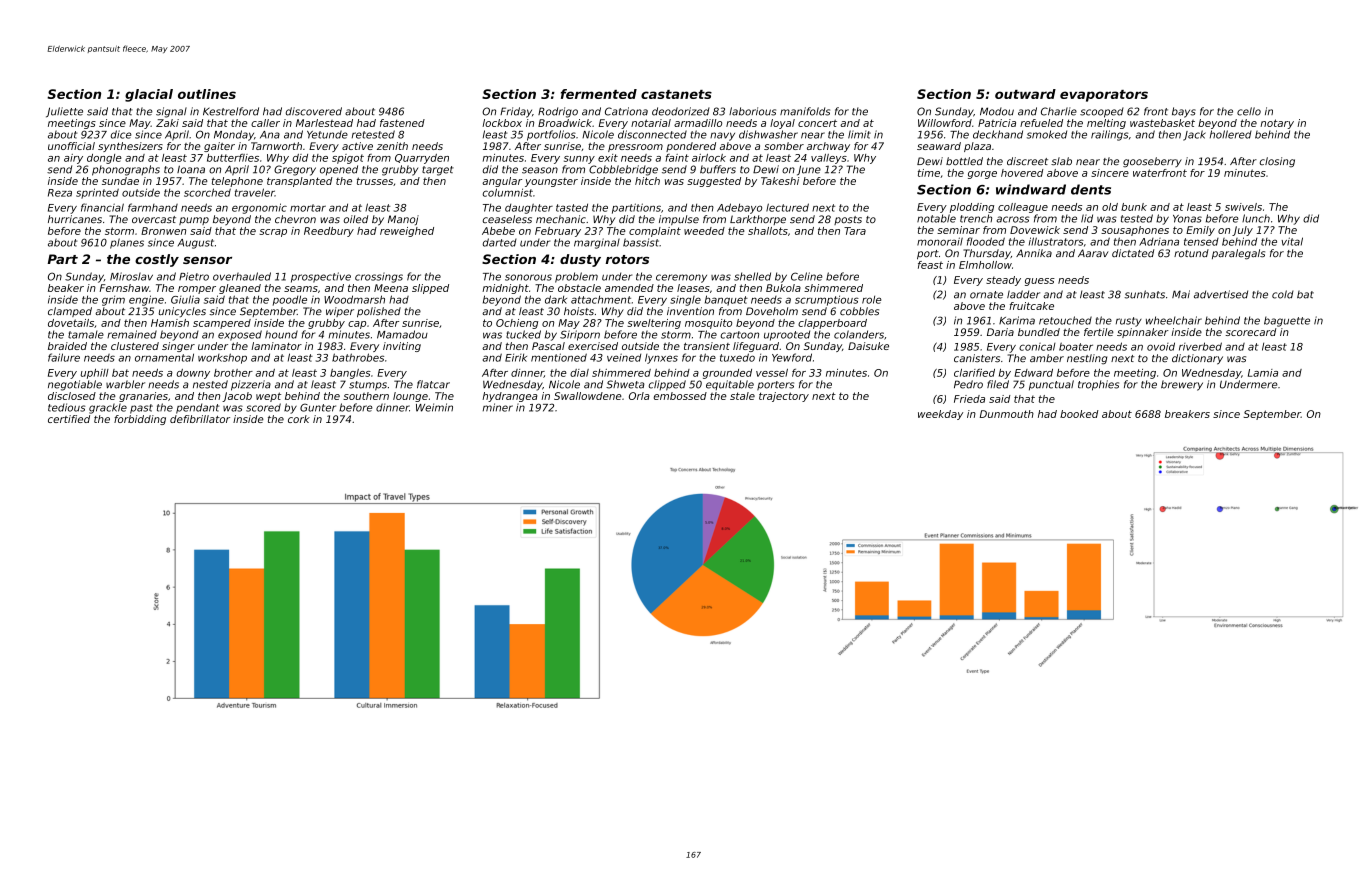 This page has width=1372, height=887. Describe the element at coordinates (149, 95) in the page. I see `glacial` at that location.
